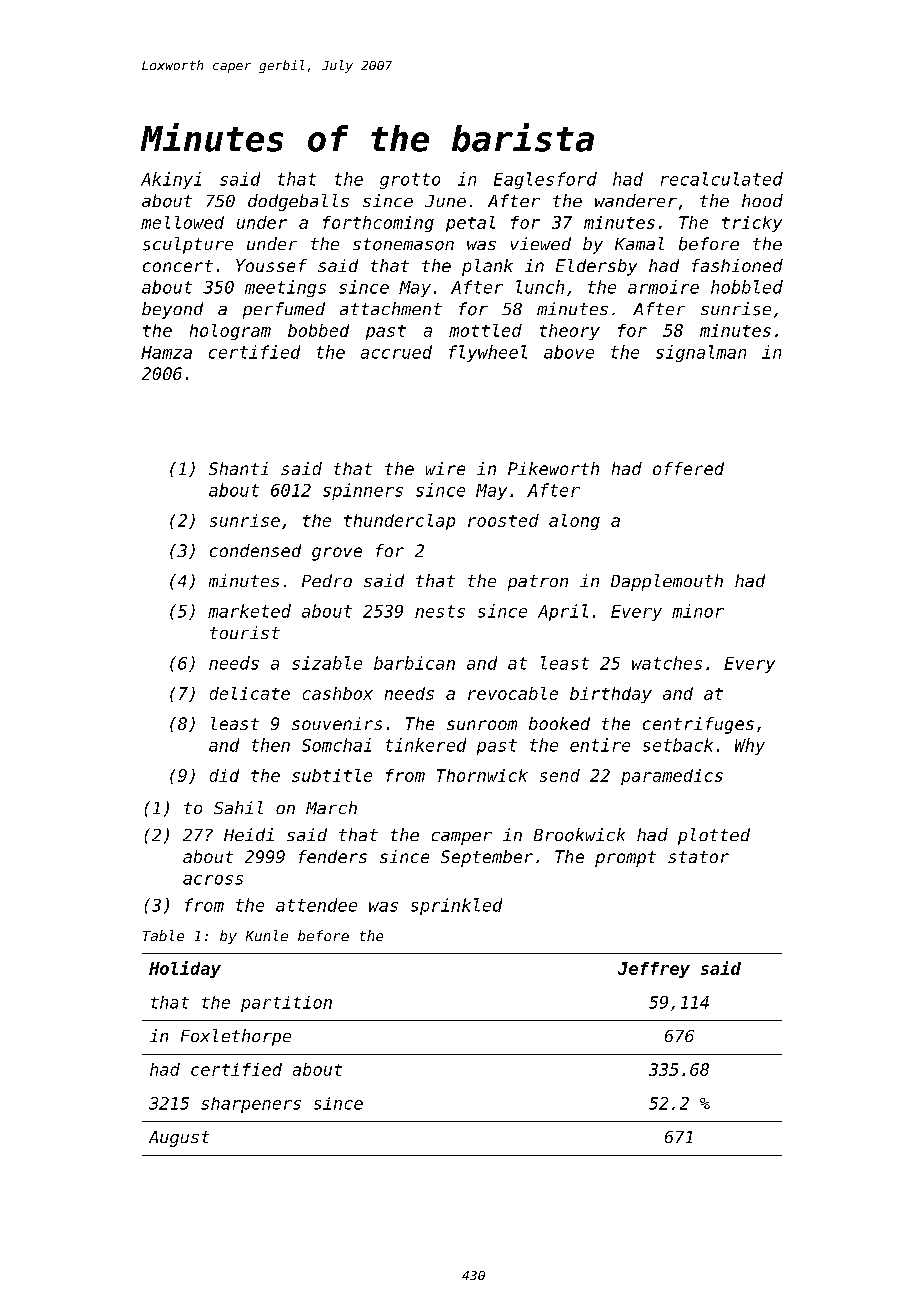 The height and width of the screenshot is (1314, 924). I want to click on mottled, so click(485, 330).
